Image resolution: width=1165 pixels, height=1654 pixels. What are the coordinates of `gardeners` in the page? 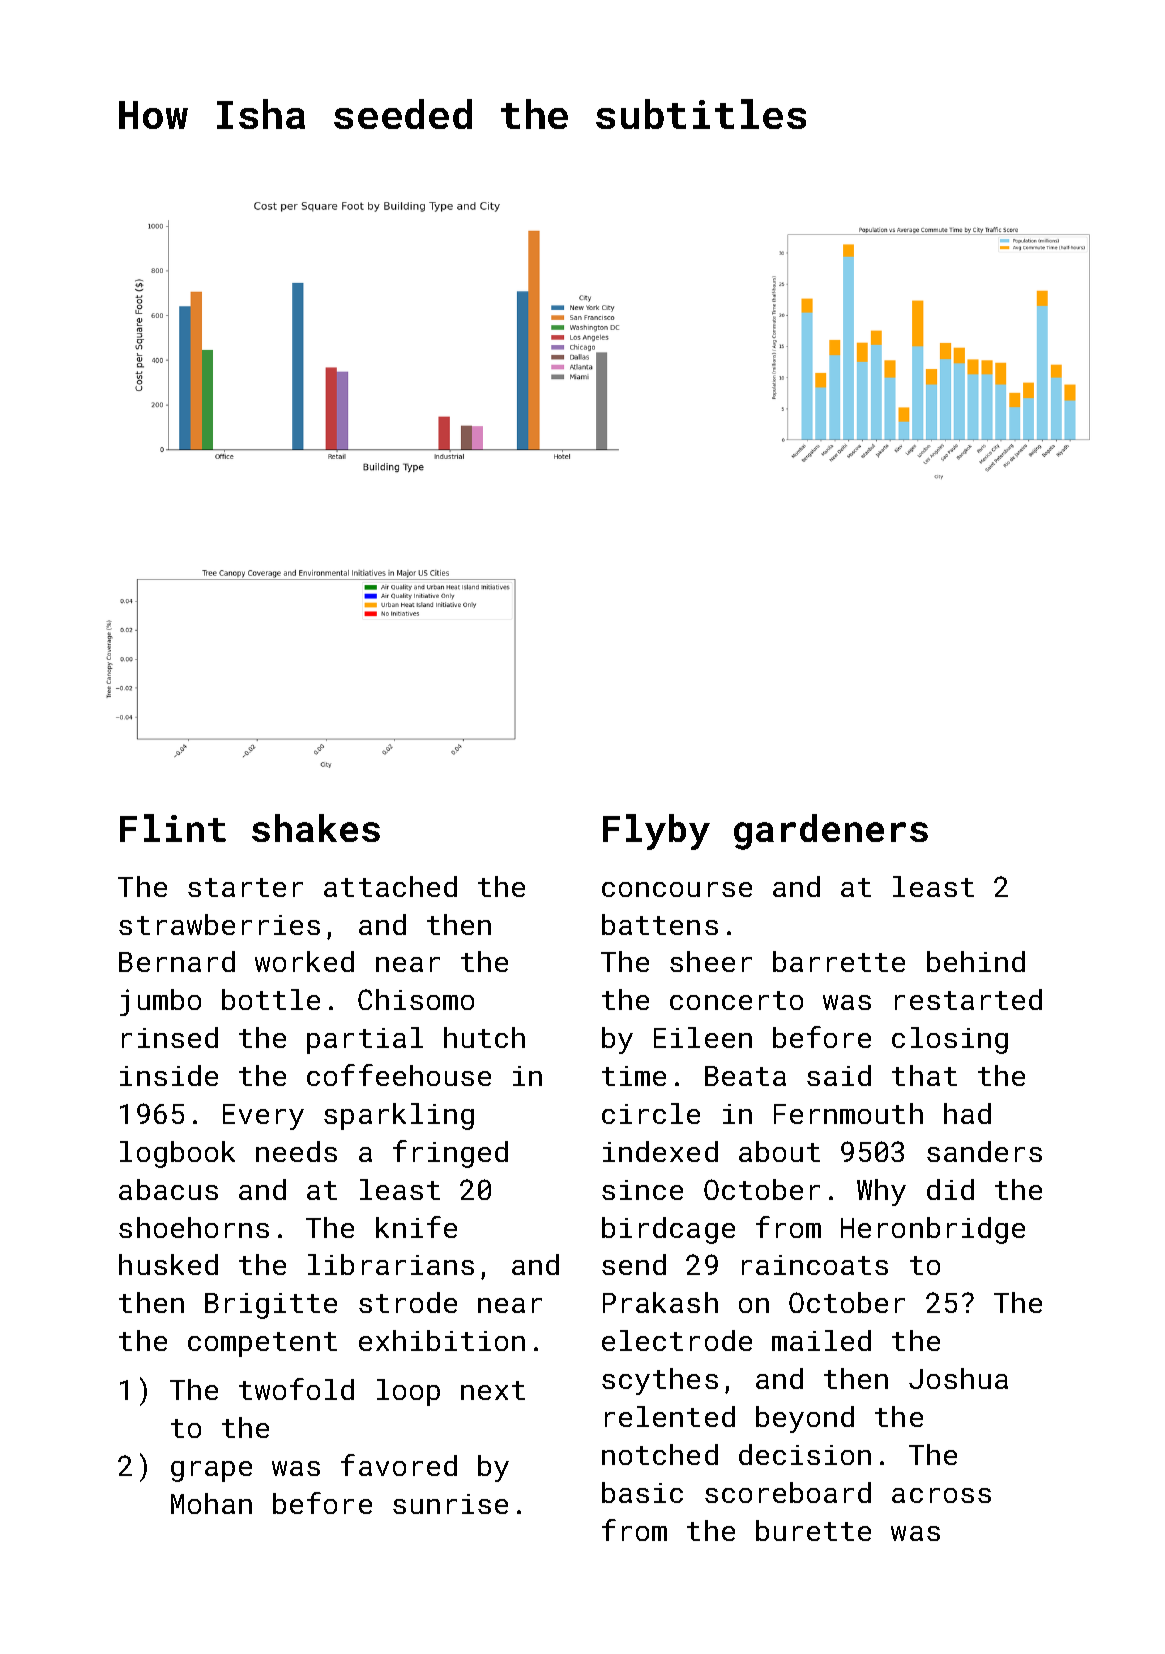 It's located at (831, 832).
